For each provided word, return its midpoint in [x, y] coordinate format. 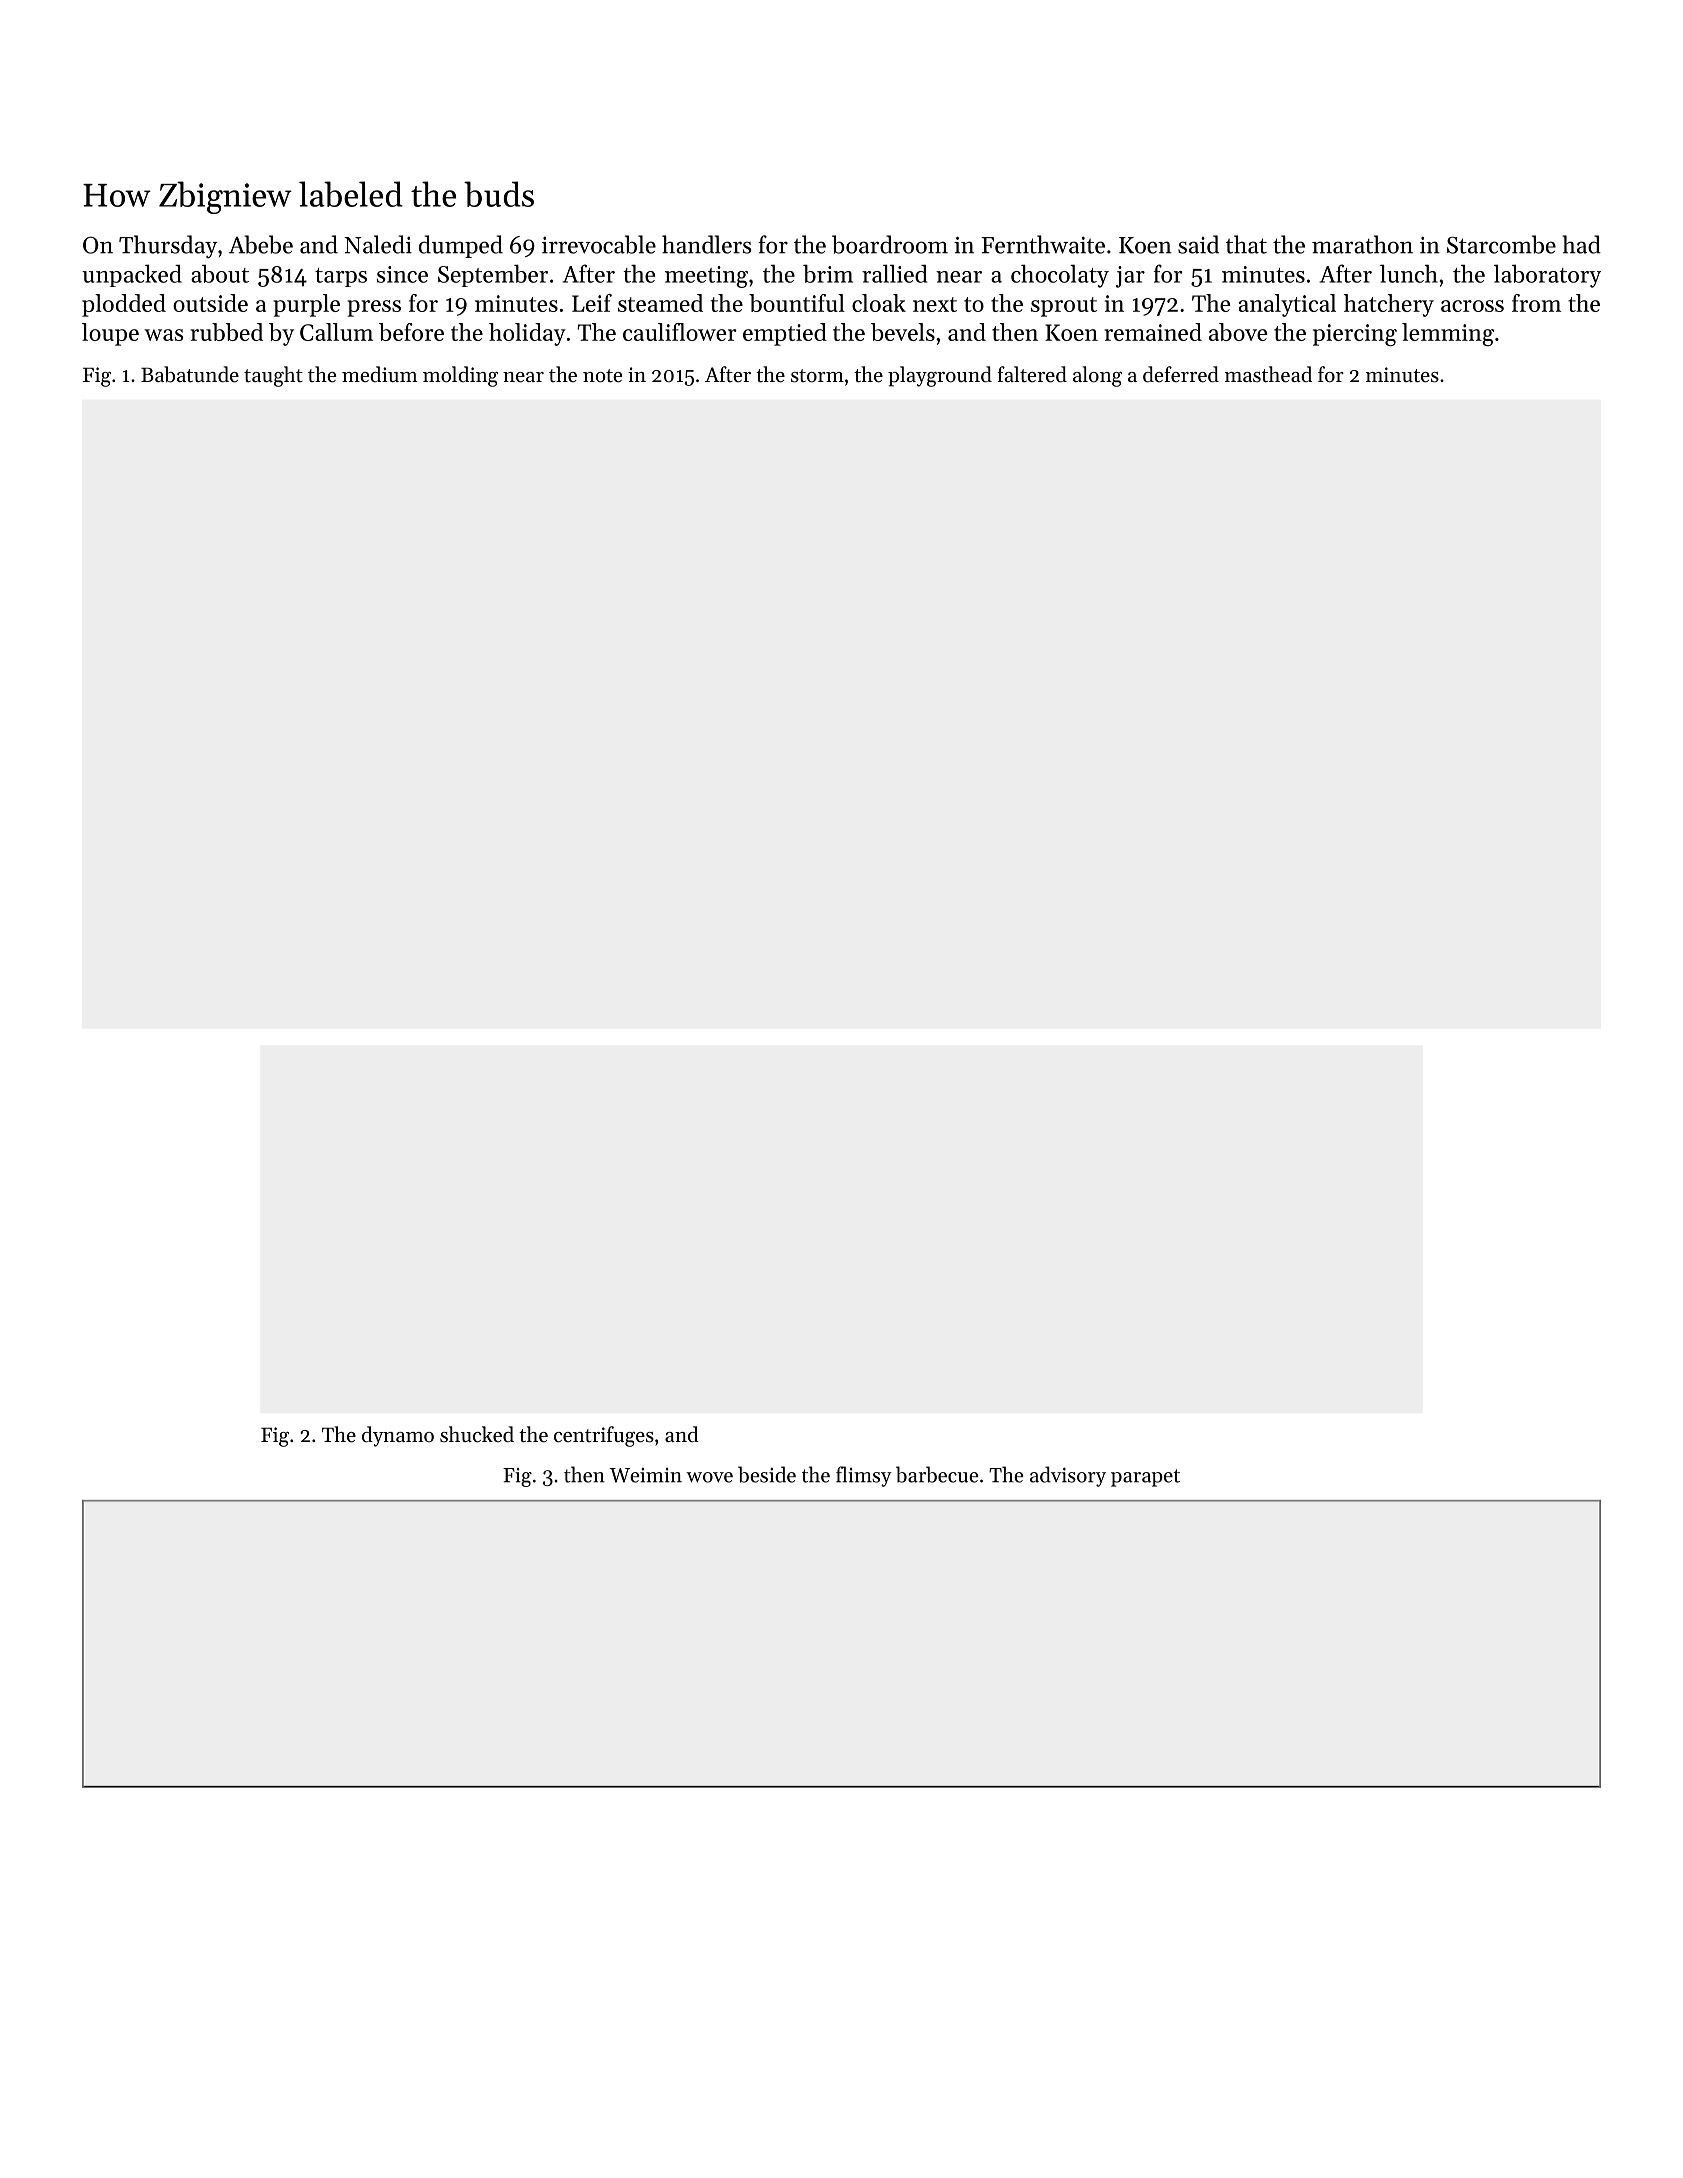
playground [940, 376]
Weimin [646, 1475]
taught [273, 376]
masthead [1268, 374]
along [1097, 376]
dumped [461, 246]
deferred [1181, 374]
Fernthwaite [1043, 244]
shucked [477, 1434]
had [1581, 244]
